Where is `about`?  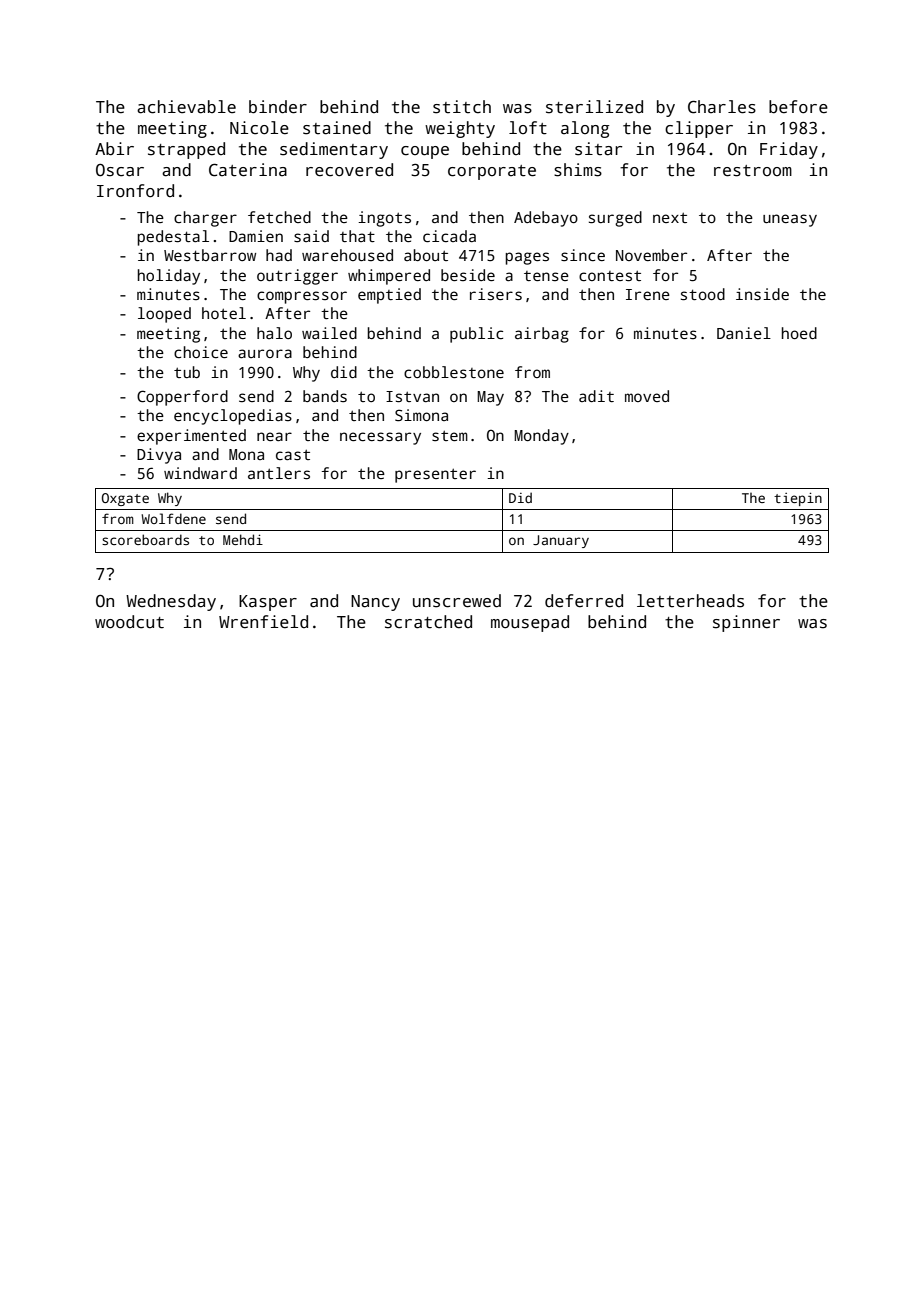
about is located at coordinates (426, 255).
